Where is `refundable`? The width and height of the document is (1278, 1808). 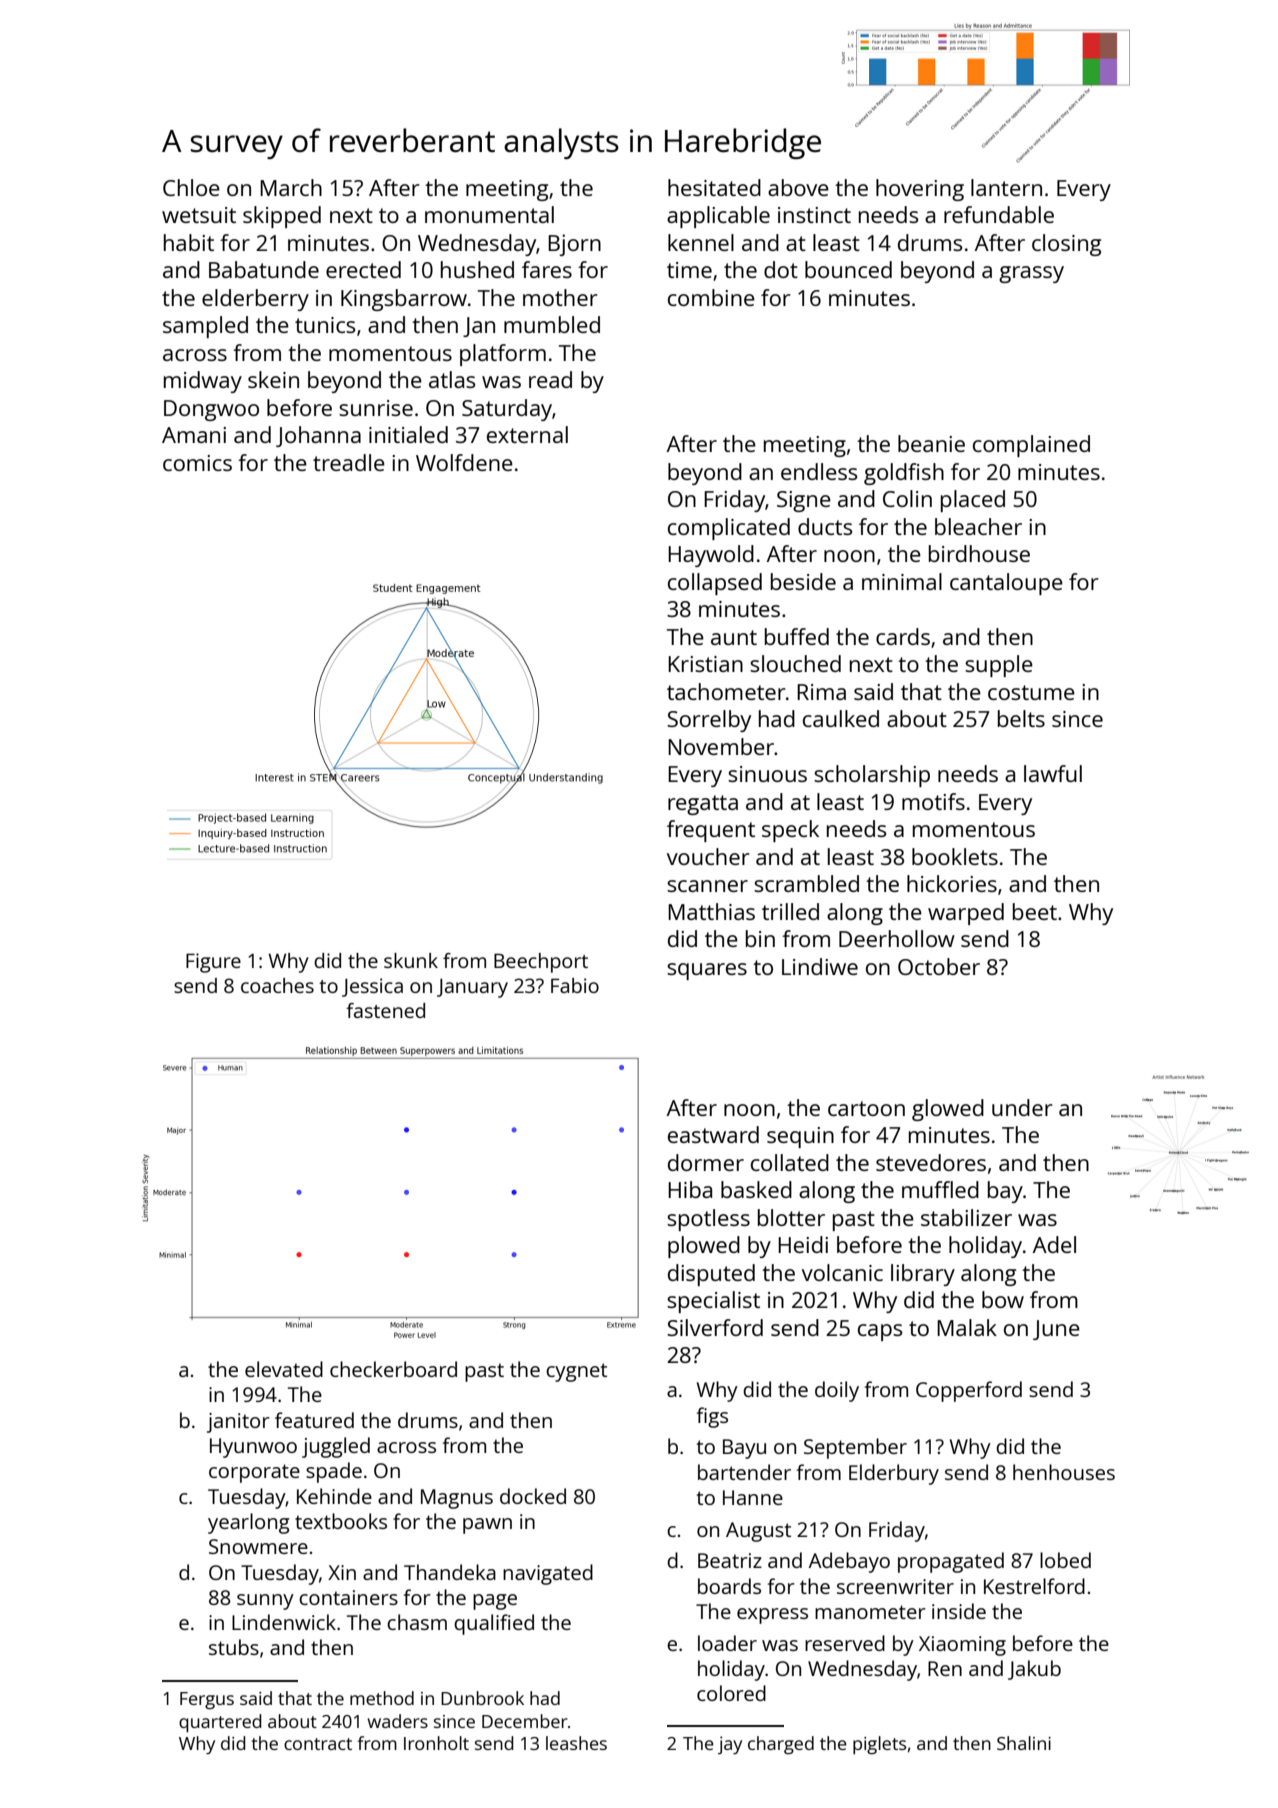 refundable is located at coordinates (999, 214).
